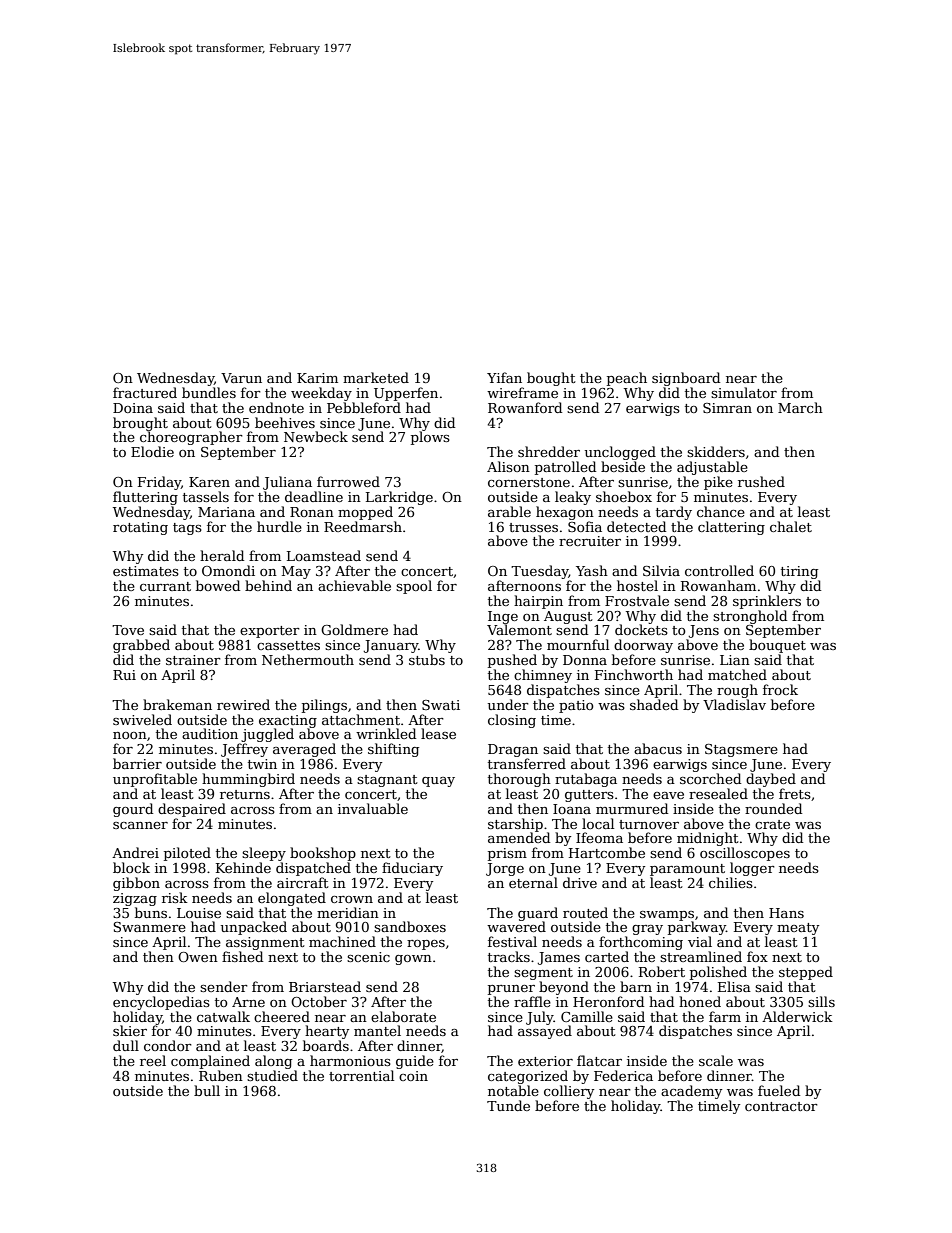  What do you see at coordinates (145, 392) in the page?
I see `fractured` at bounding box center [145, 392].
